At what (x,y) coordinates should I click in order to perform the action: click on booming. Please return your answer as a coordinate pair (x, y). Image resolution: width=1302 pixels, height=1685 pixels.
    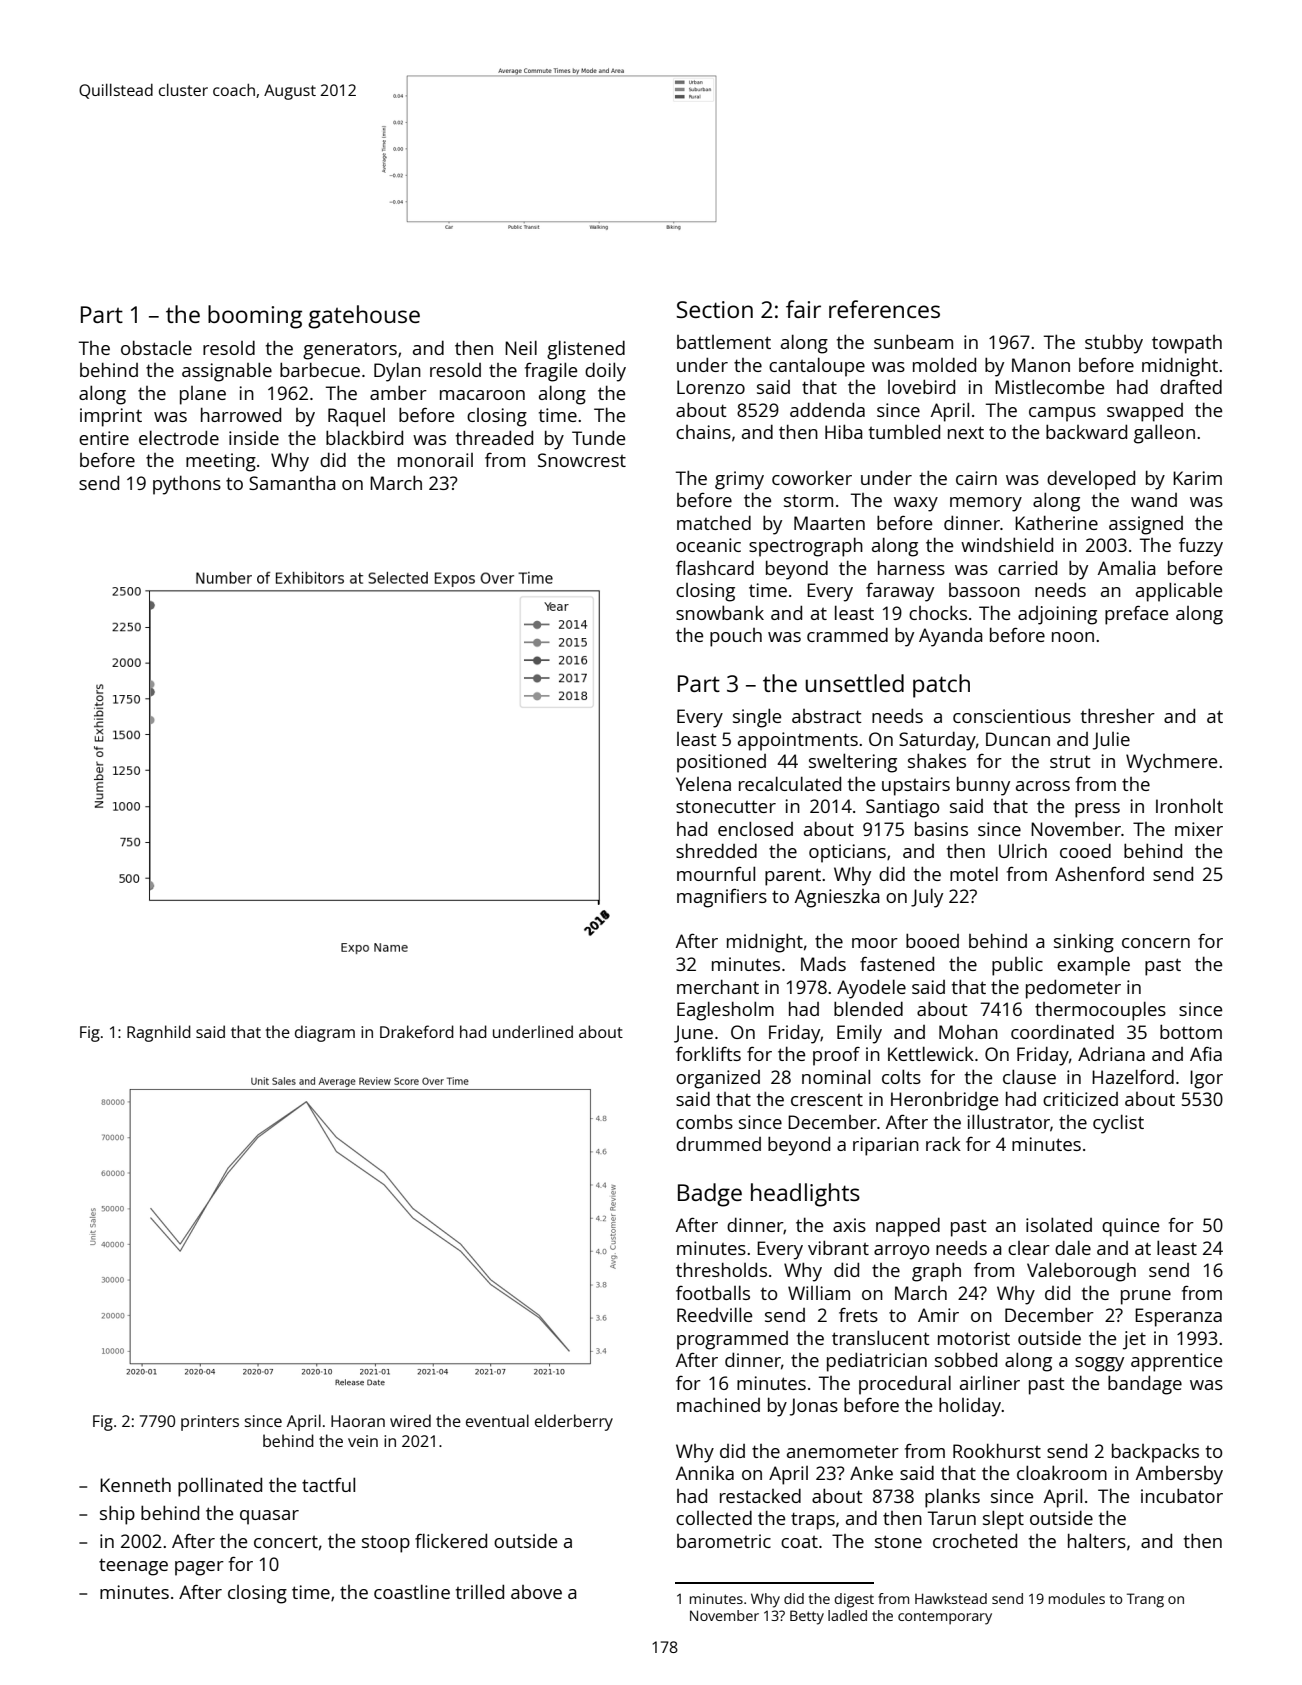
    Looking at the image, I should click on (255, 317).
